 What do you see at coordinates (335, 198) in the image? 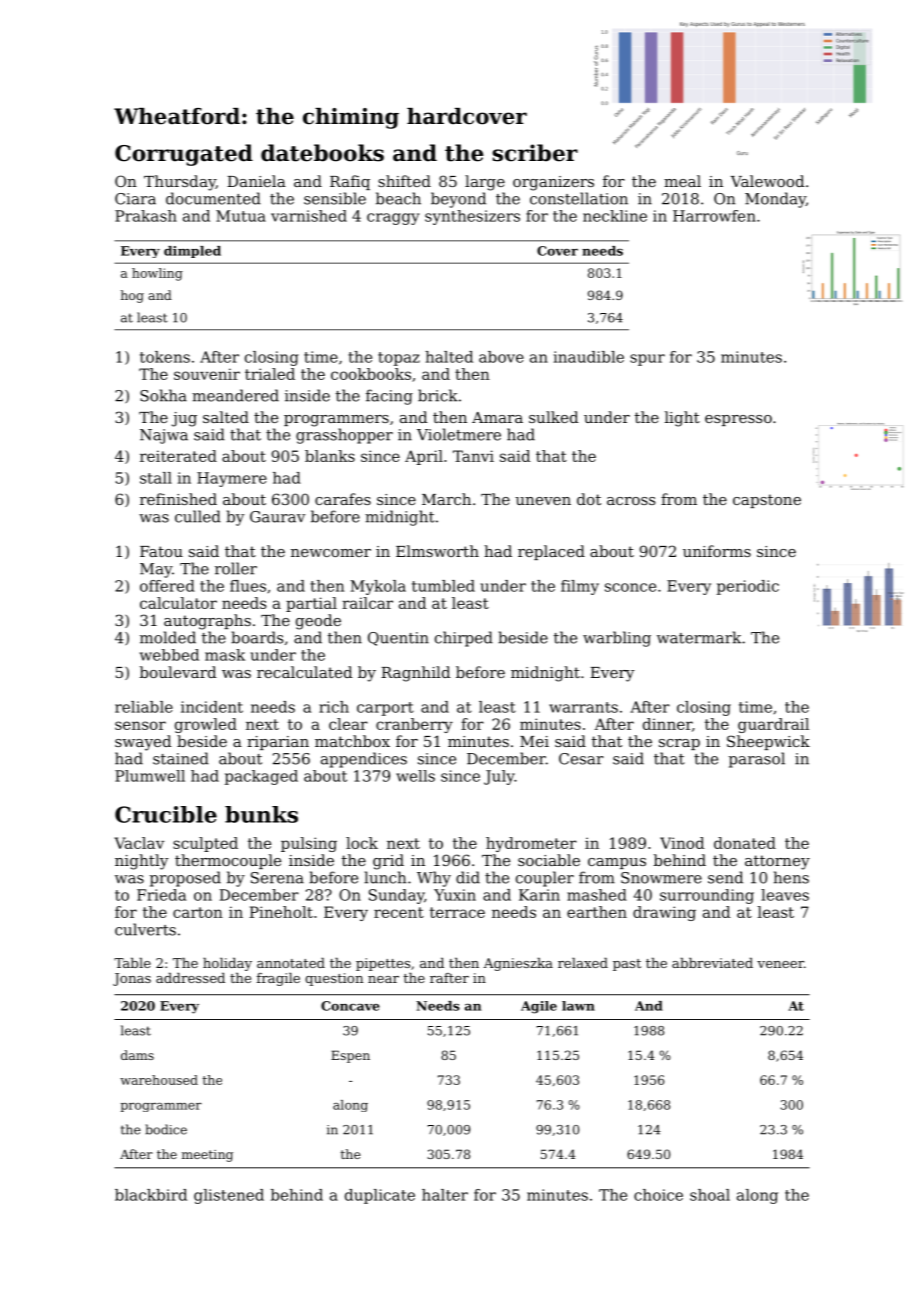
I see `sensible` at bounding box center [335, 198].
